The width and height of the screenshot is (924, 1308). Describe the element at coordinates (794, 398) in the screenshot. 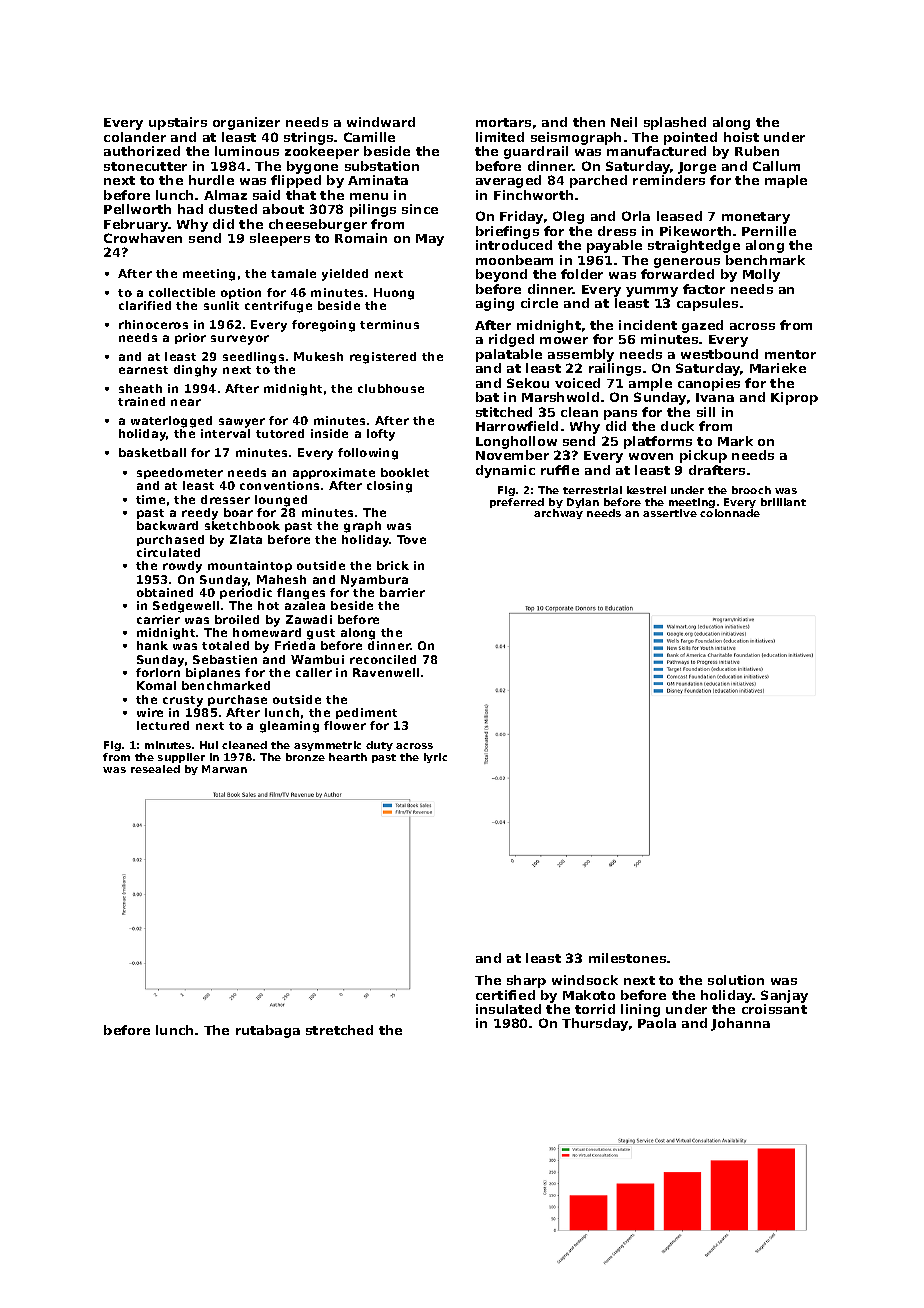

I see `Kiprop` at that location.
